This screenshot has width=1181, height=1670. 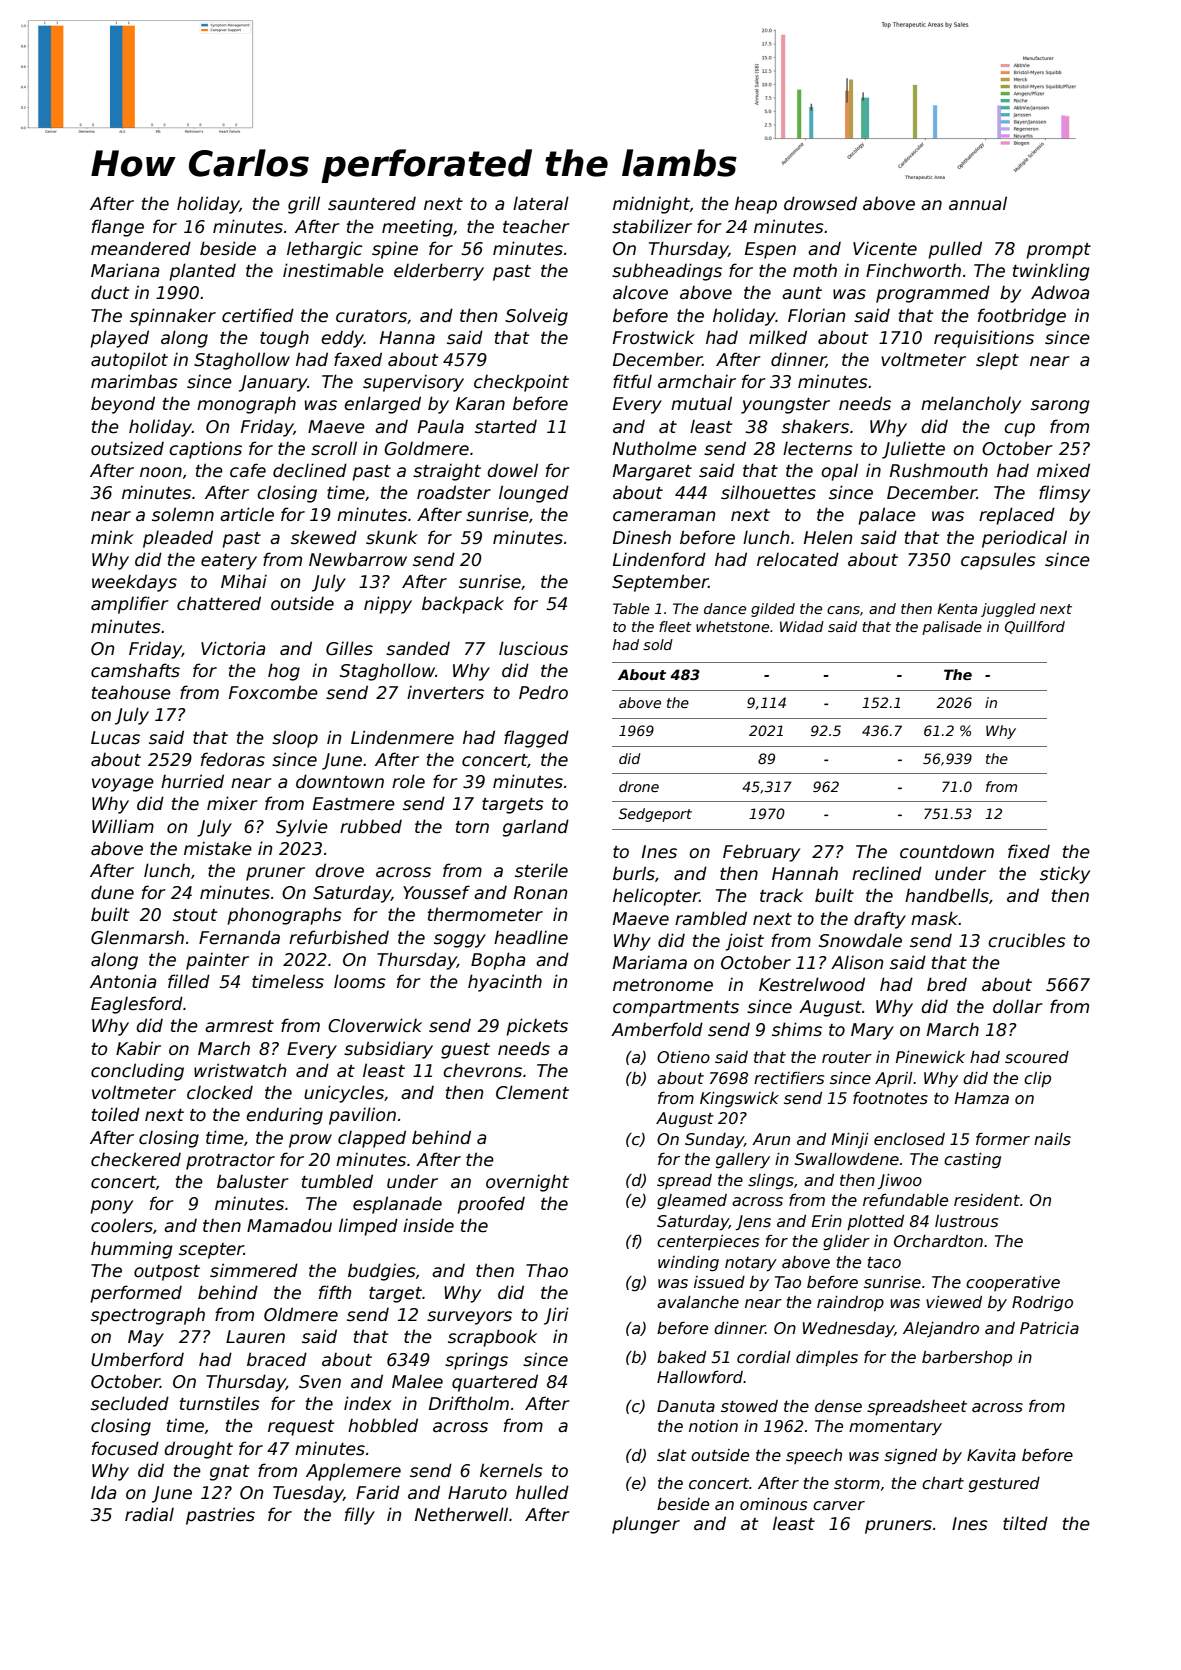 I want to click on sticky, so click(x=1065, y=875).
